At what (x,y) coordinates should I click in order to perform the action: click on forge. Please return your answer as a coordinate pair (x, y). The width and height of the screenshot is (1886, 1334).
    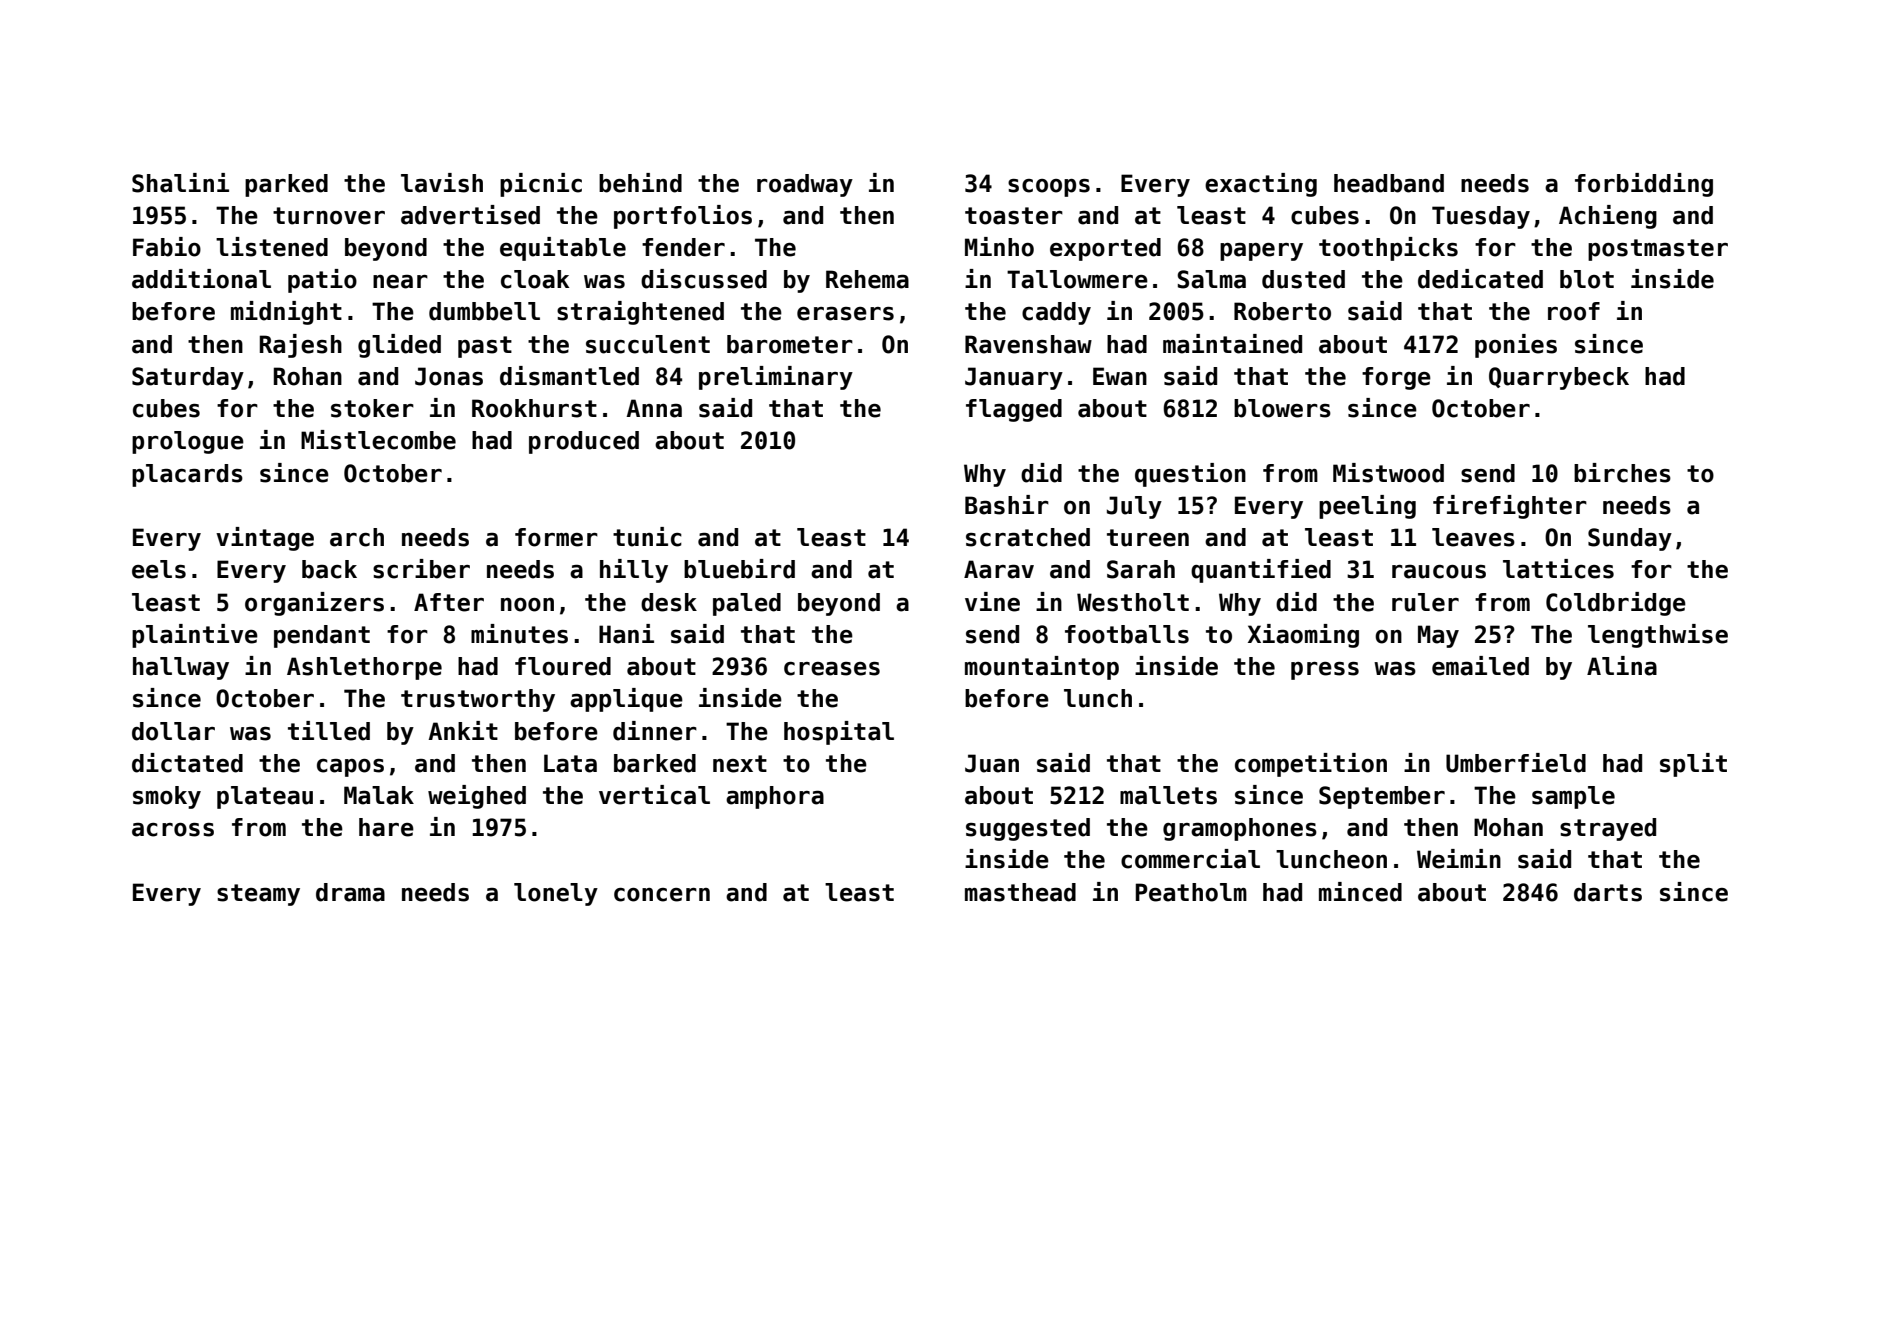
    Looking at the image, I should click on (1396, 378).
